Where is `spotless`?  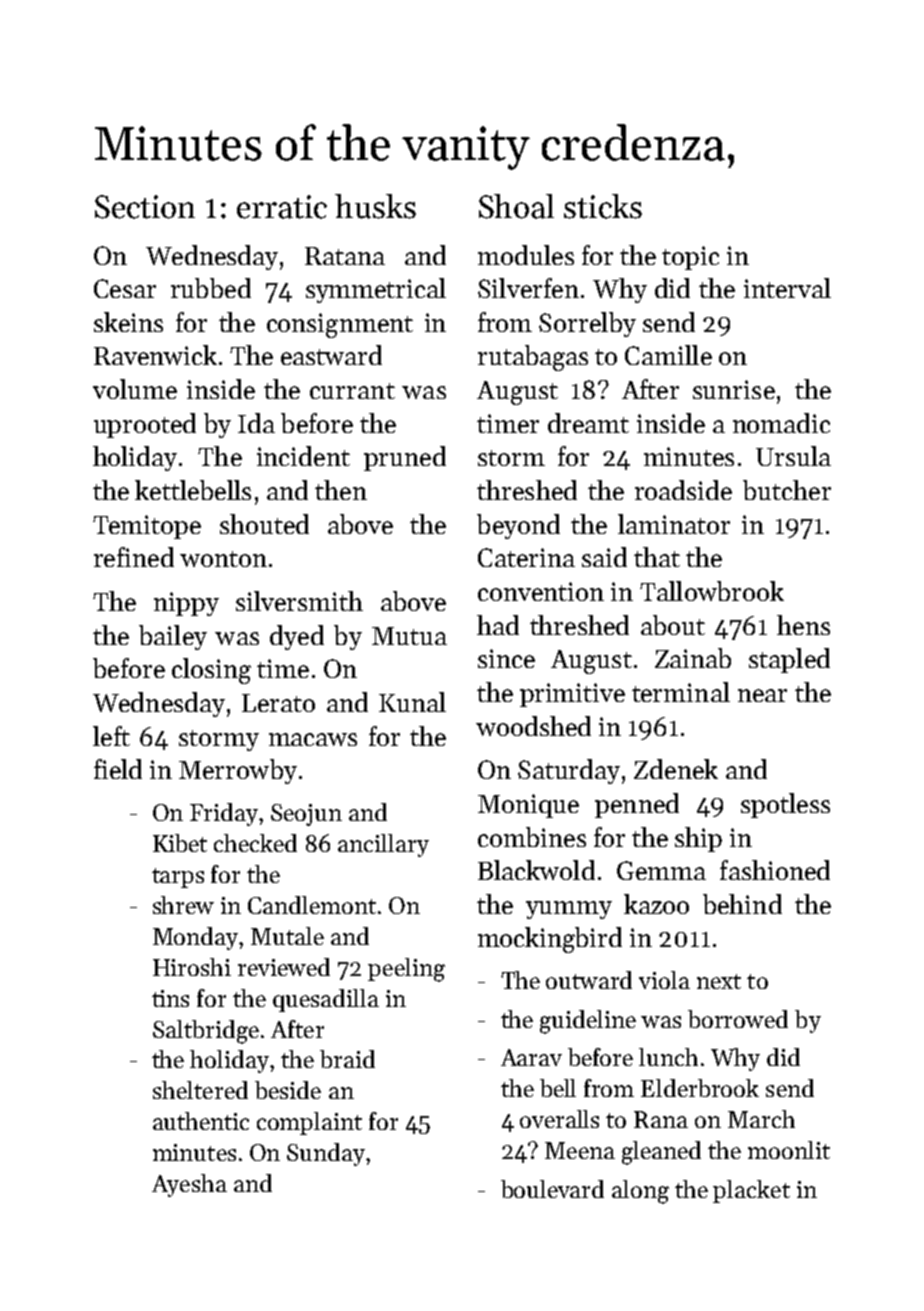
spotless is located at coordinates (785, 805).
